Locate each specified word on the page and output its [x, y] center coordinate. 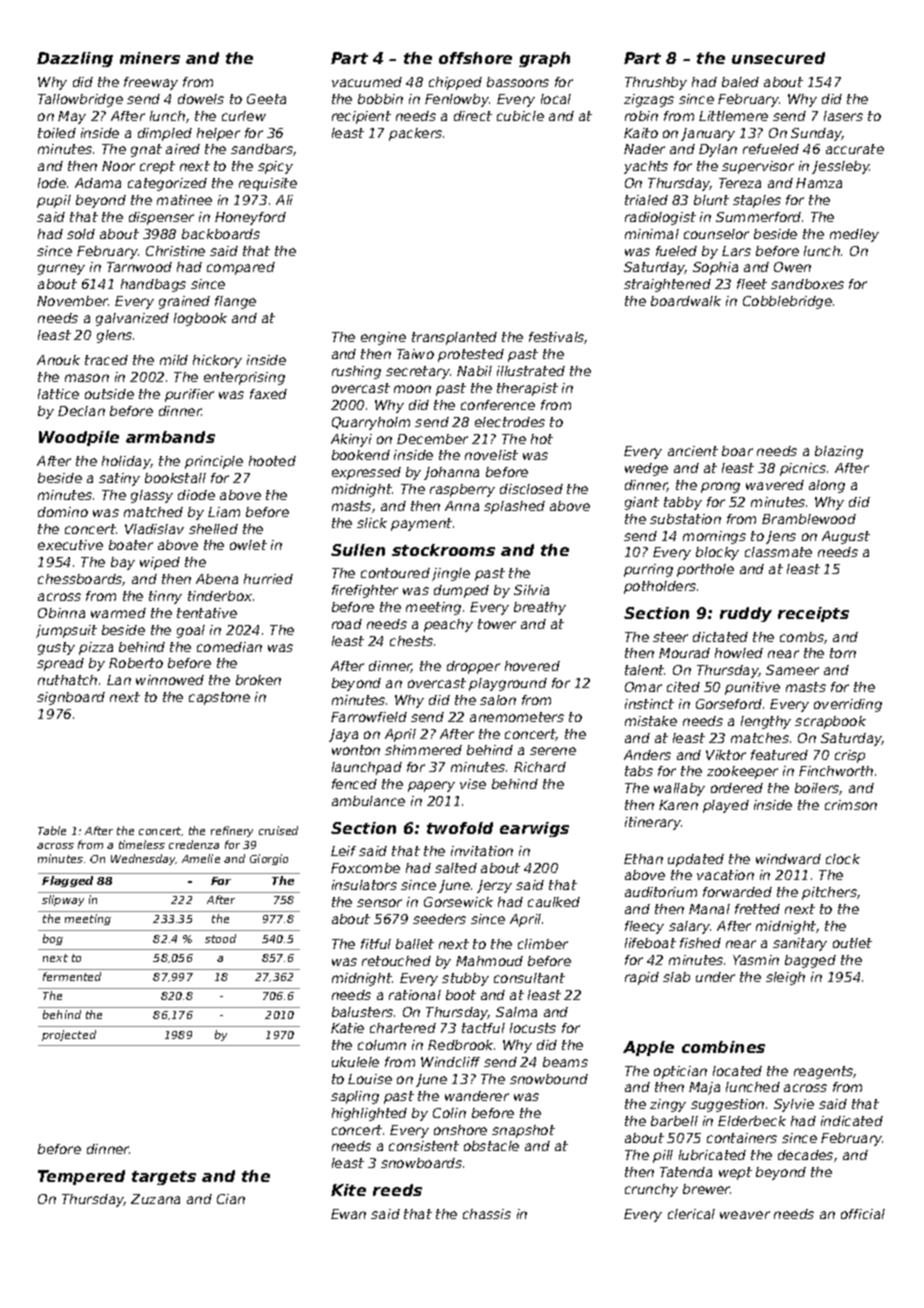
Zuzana [155, 1199]
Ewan [348, 1214]
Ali [284, 200]
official [863, 1214]
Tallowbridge [80, 100]
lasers [843, 116]
